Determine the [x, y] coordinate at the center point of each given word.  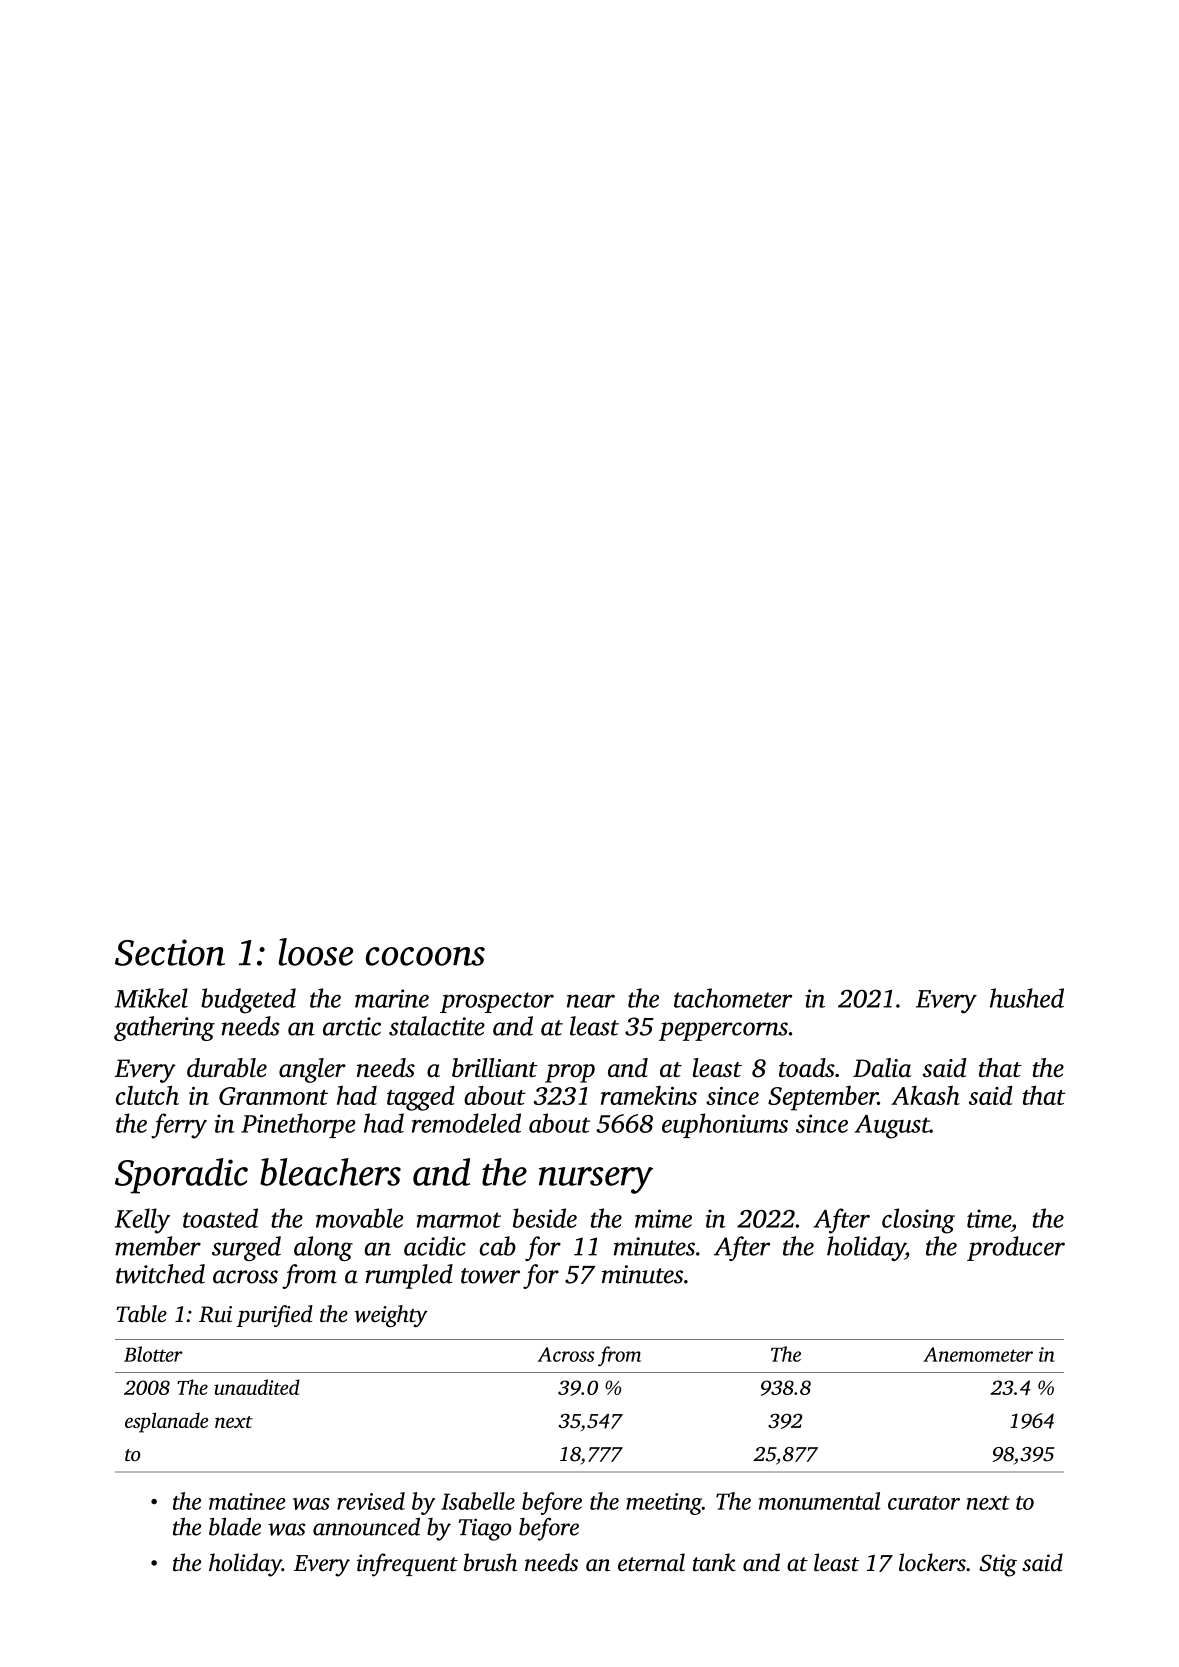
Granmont [273, 1096]
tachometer [733, 998]
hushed [1027, 998]
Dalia [882, 1067]
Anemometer [978, 1354]
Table [141, 1314]
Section [170, 952]
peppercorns [723, 1031]
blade [235, 1526]
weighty [391, 1316]
